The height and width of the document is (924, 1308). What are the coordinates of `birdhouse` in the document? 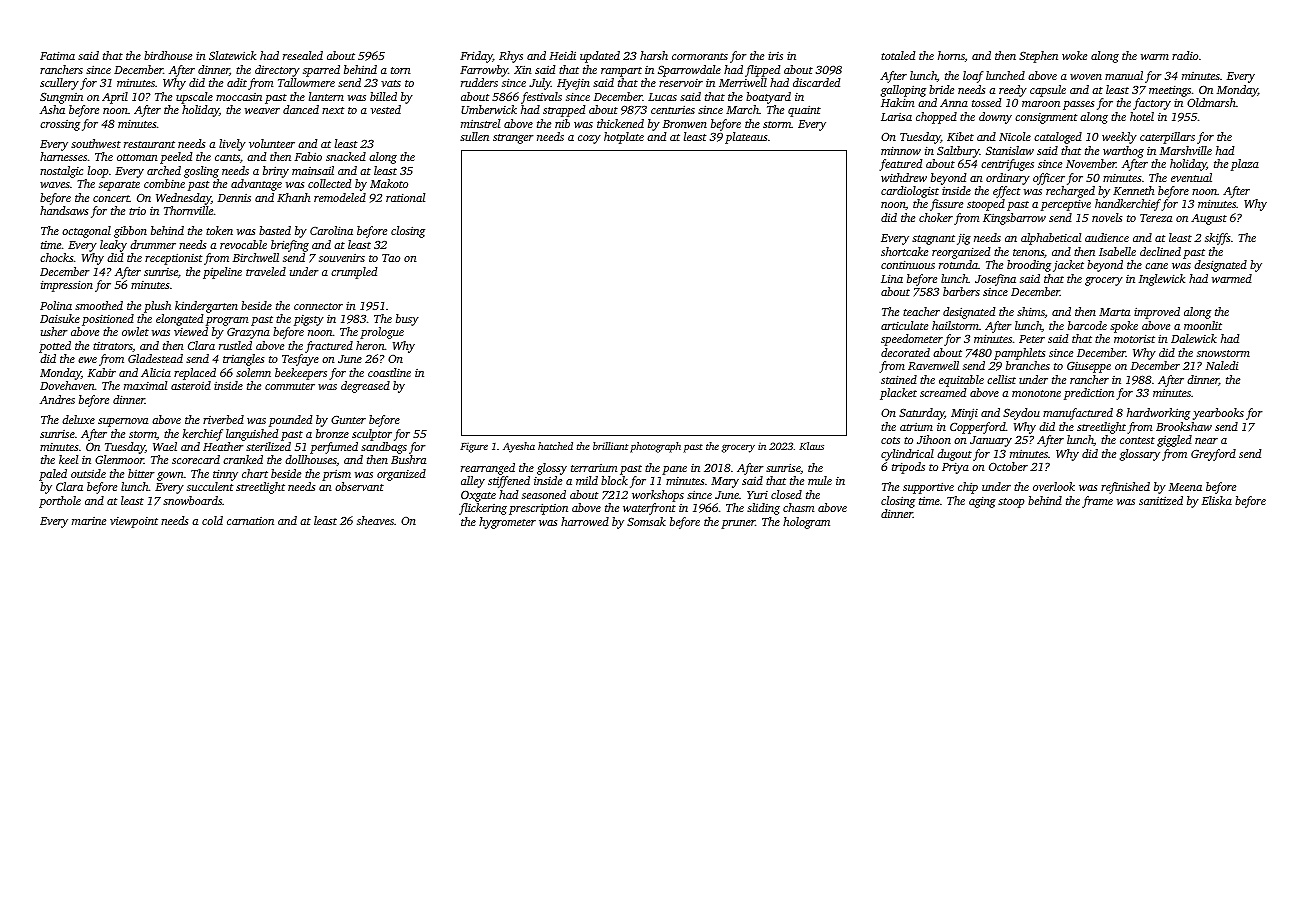 It's located at (168, 55).
